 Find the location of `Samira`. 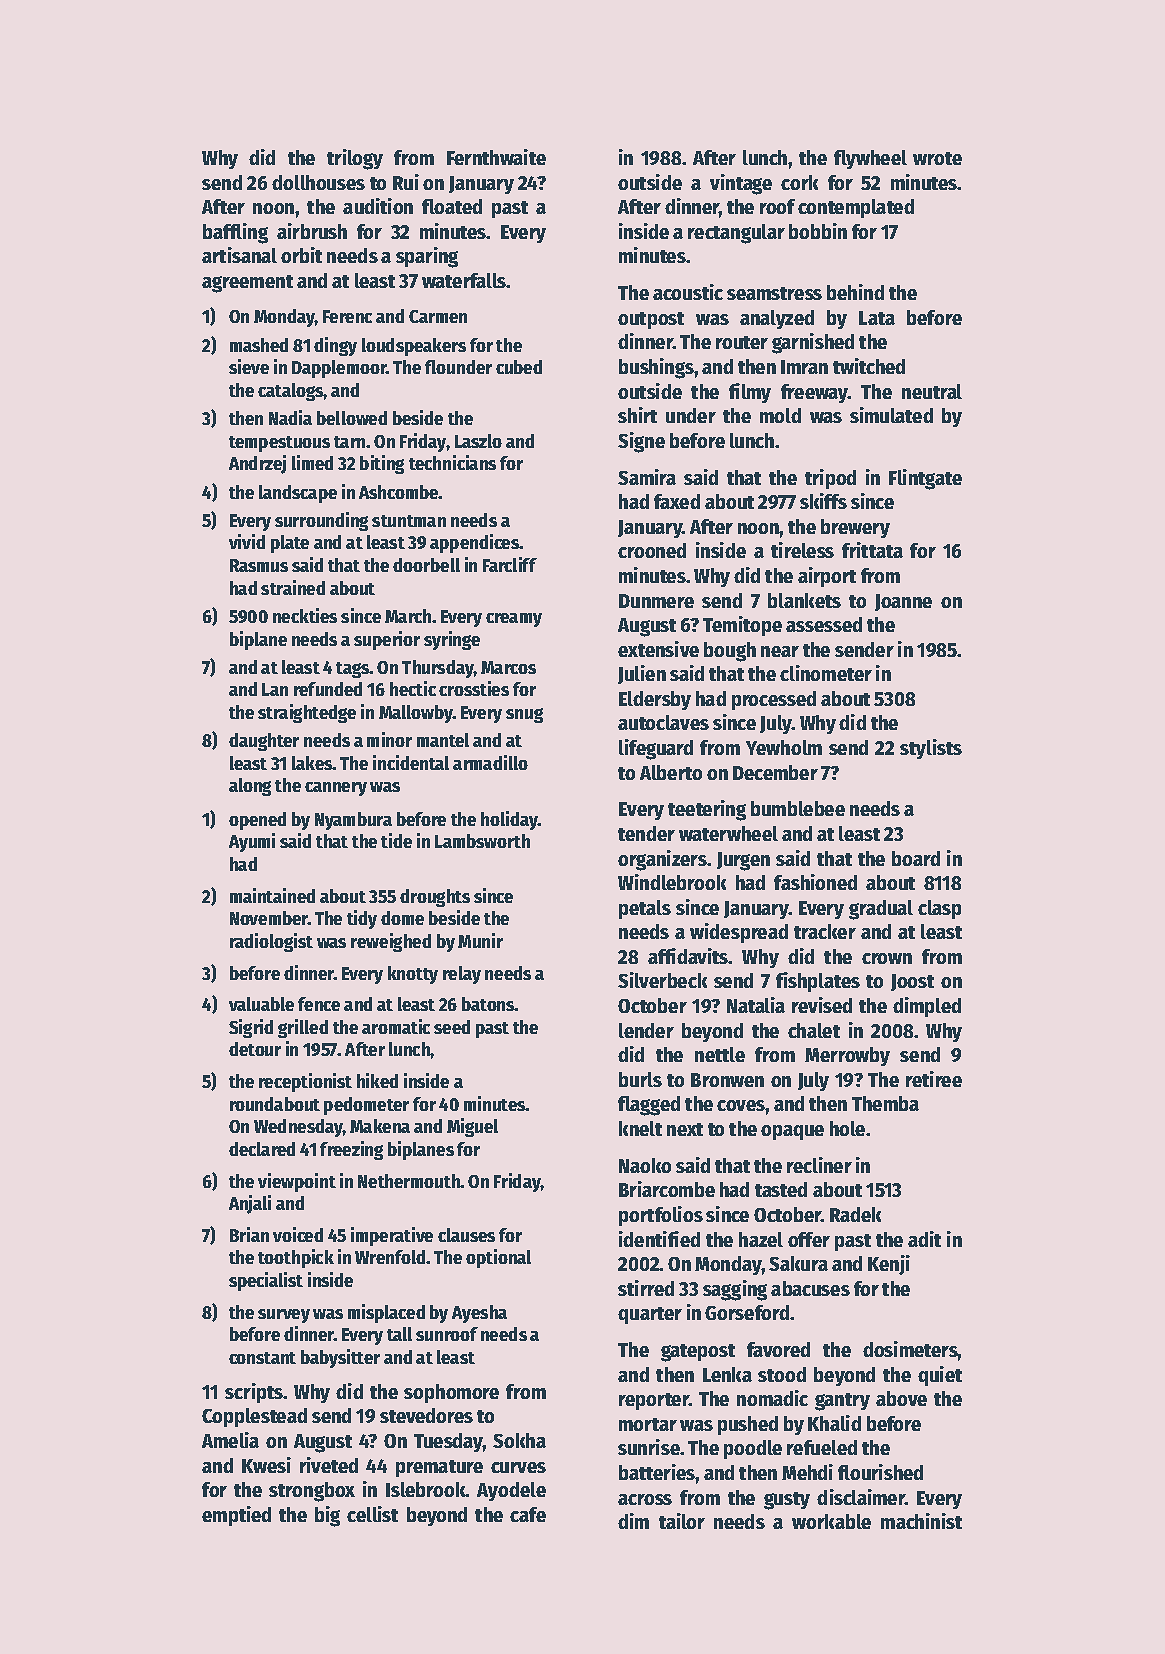

Samira is located at coordinates (647, 477).
